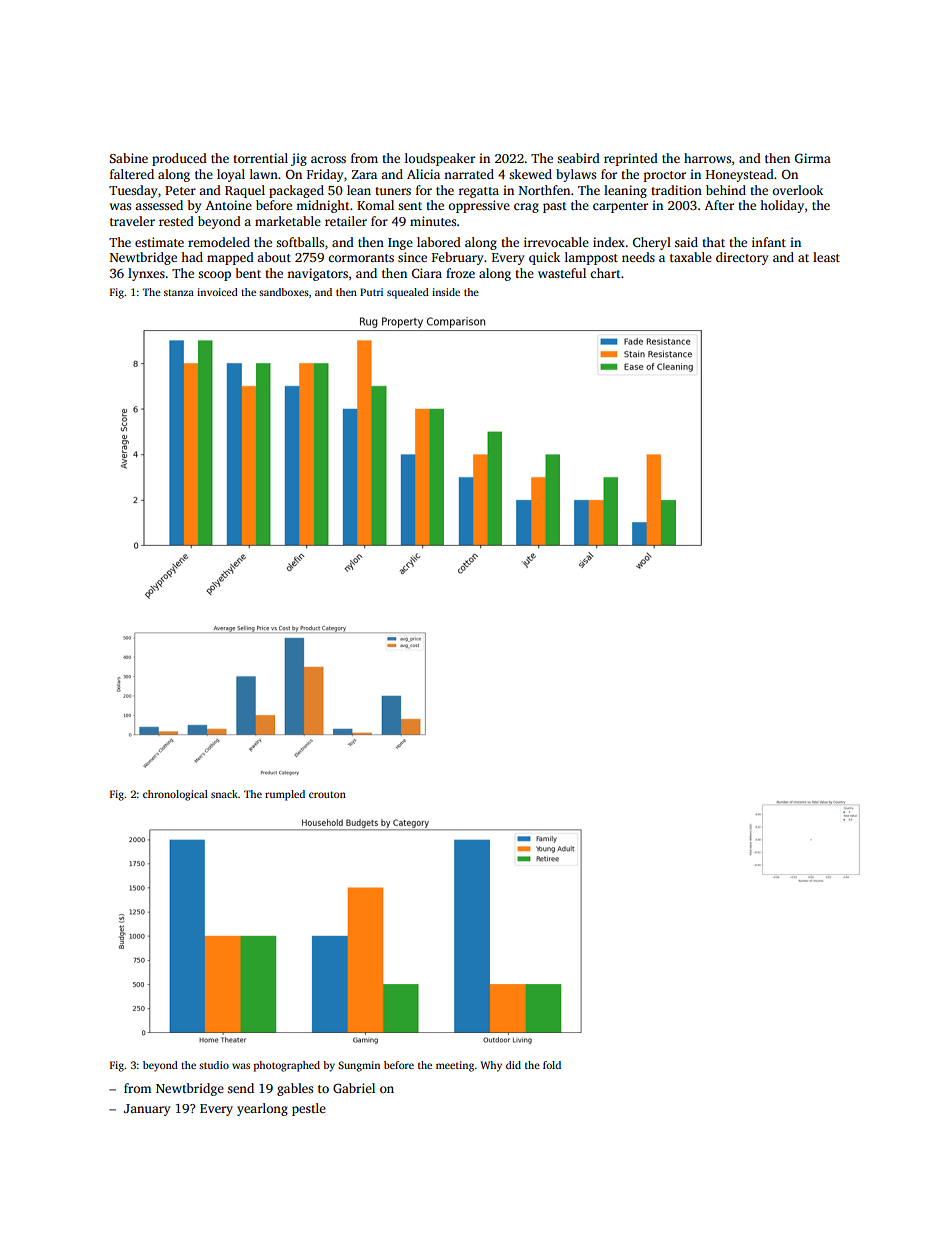 The image size is (952, 1233). What do you see at coordinates (175, 795) in the screenshot?
I see `chronological` at bounding box center [175, 795].
